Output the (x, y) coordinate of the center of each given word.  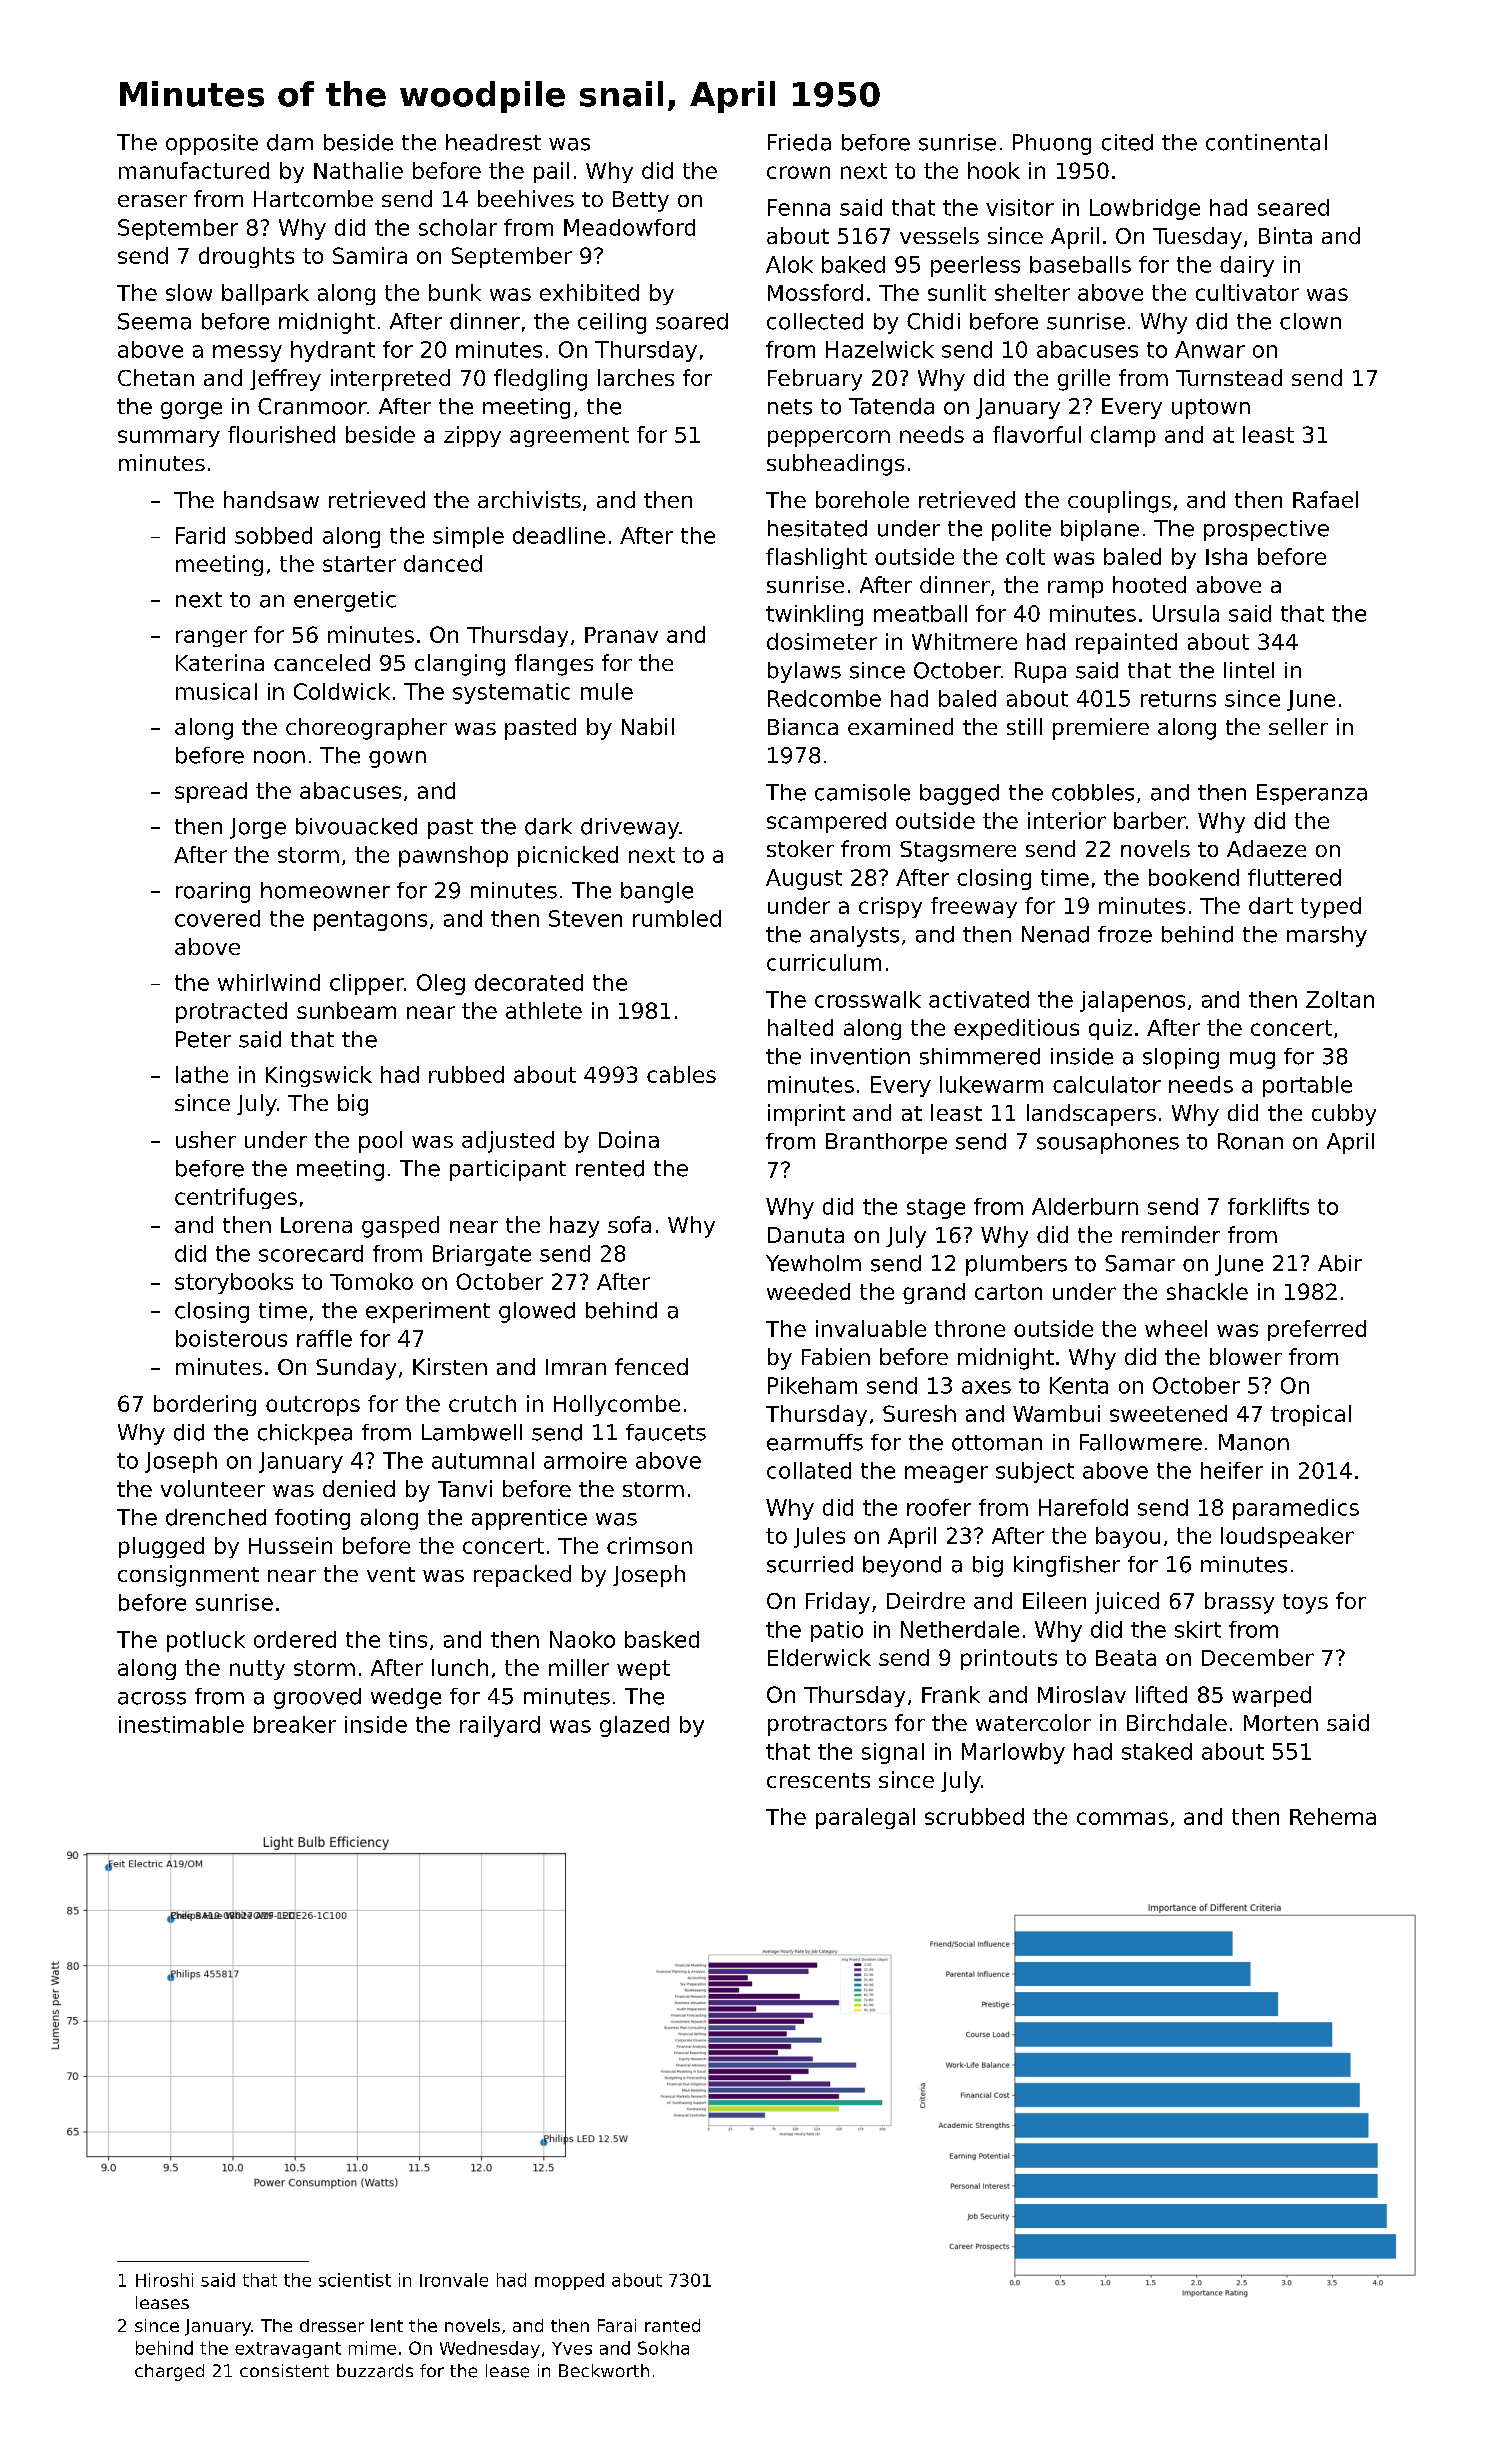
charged (169, 2372)
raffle (324, 1338)
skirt (1198, 1629)
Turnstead (1229, 377)
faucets (666, 1432)
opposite (212, 144)
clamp (1123, 436)
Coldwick (342, 691)
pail (551, 172)
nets (790, 407)
